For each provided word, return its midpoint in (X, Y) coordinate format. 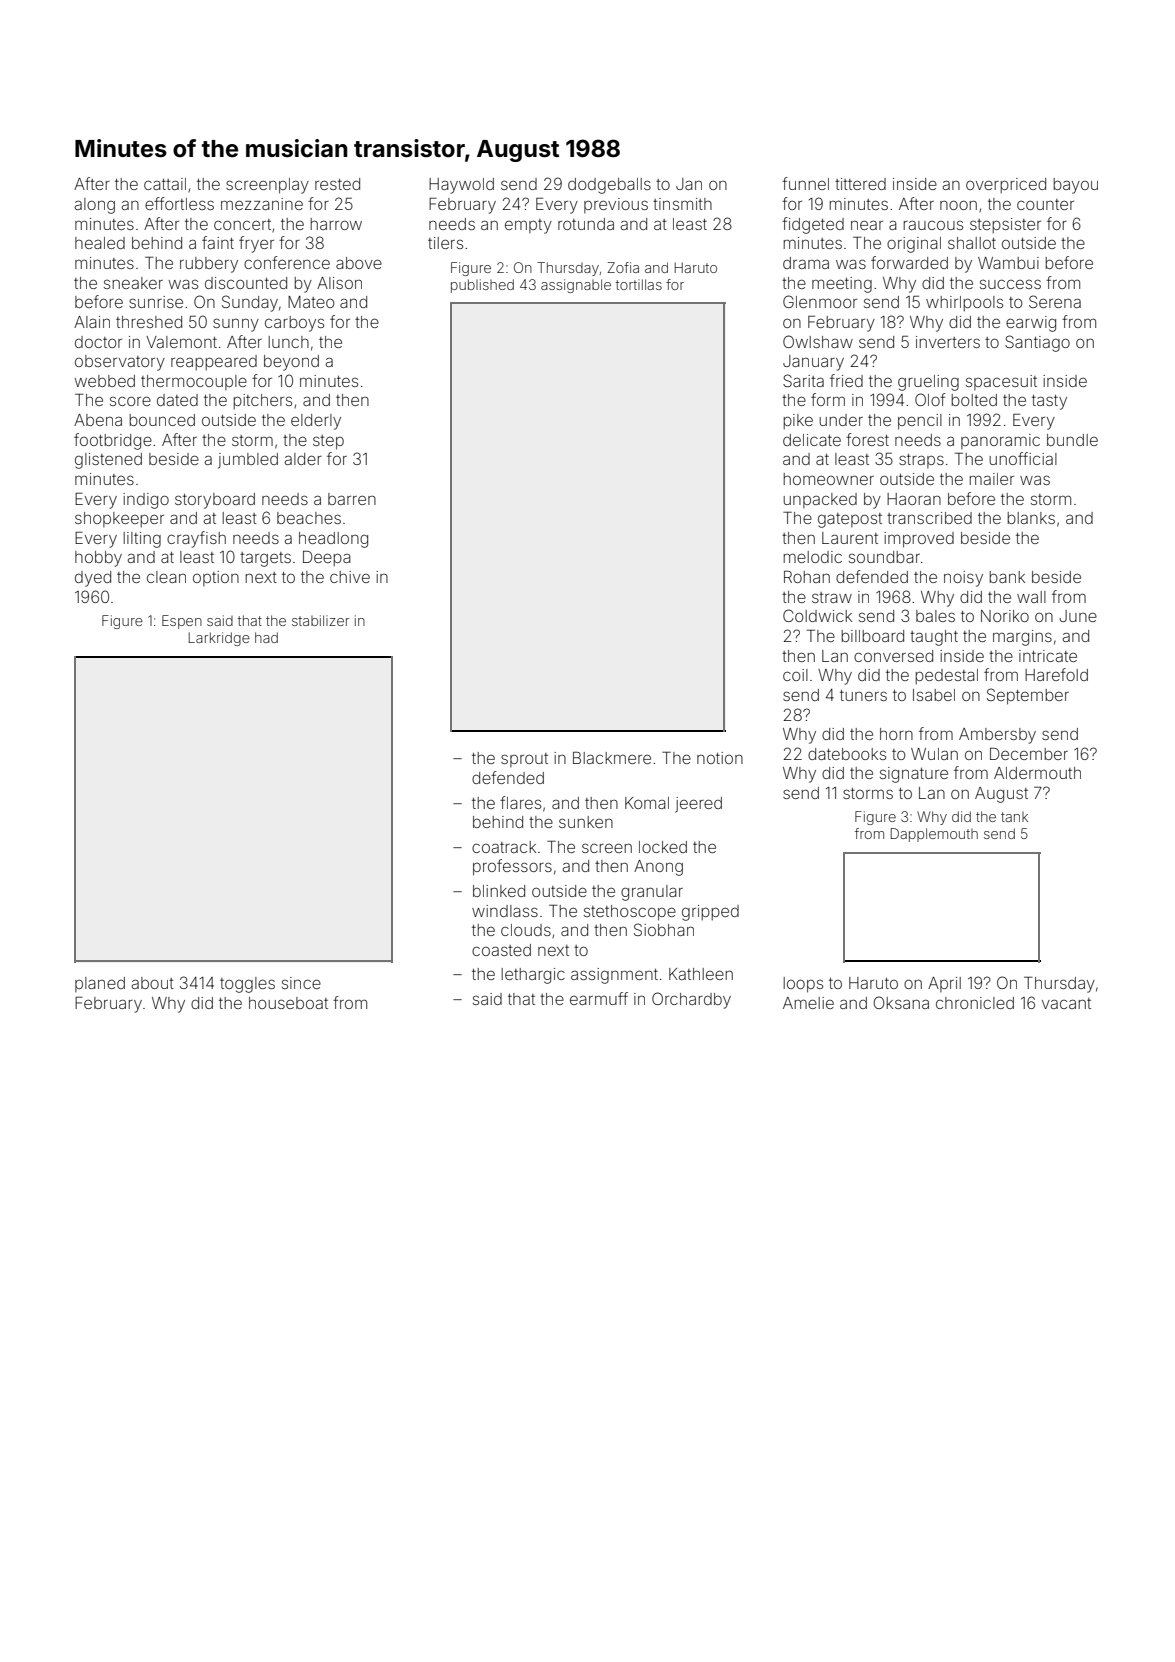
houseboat (288, 1003)
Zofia (623, 267)
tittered (860, 184)
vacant (1066, 1003)
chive (350, 577)
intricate (1048, 656)
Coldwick (817, 615)
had (266, 637)
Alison (339, 283)
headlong (333, 540)
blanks (1031, 518)
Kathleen (701, 974)
